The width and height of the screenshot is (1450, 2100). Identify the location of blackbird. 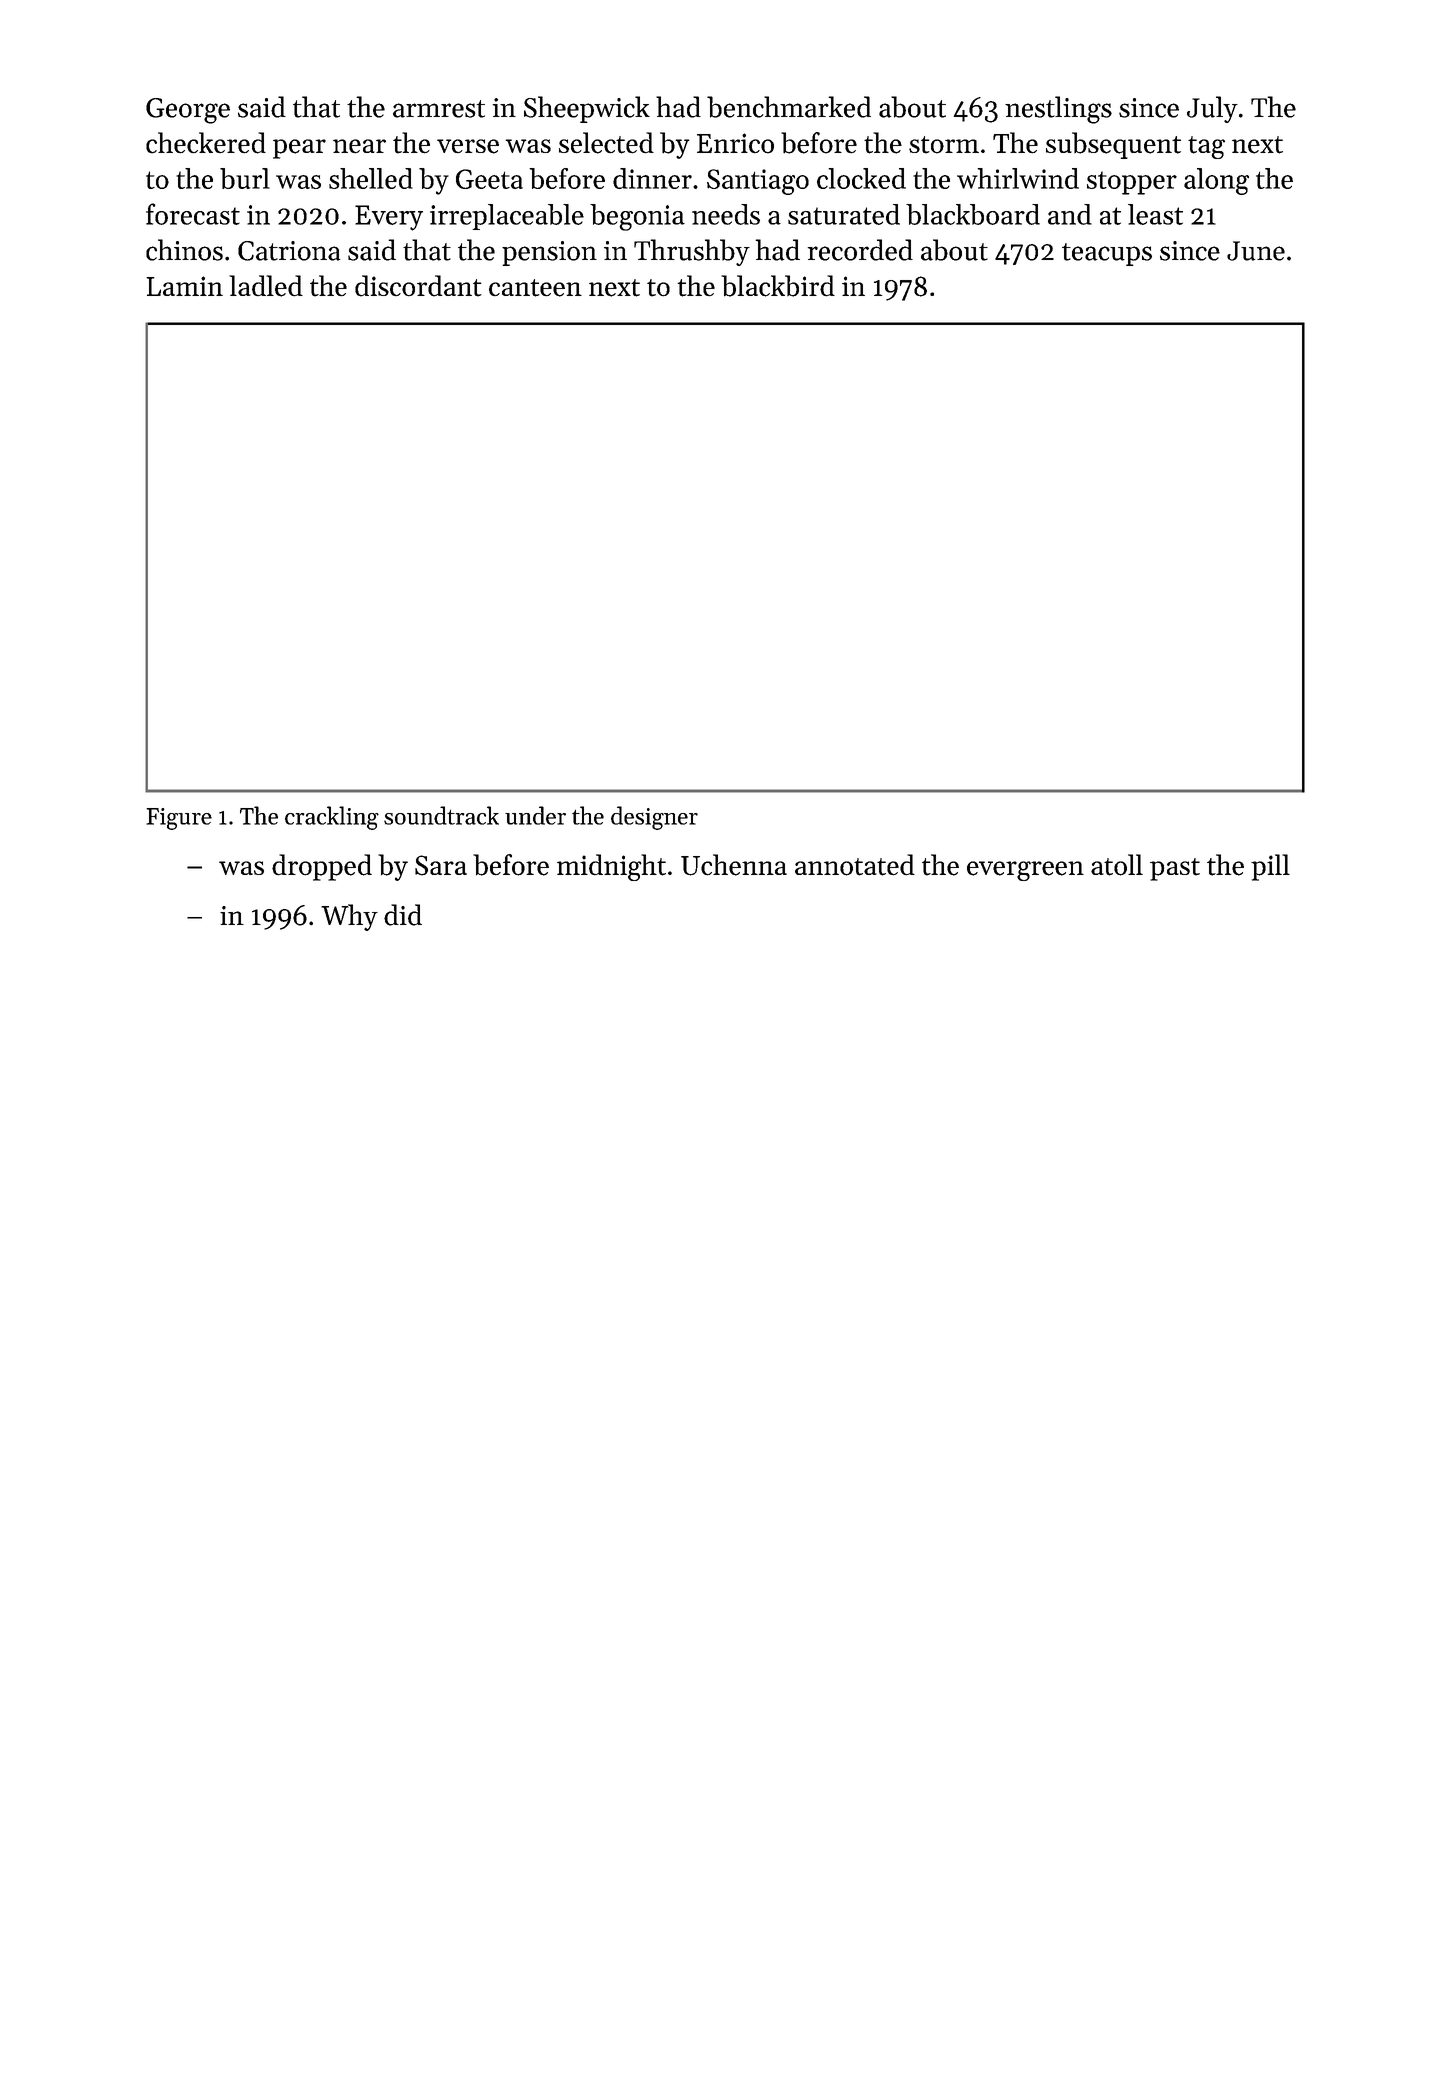
(778, 286).
